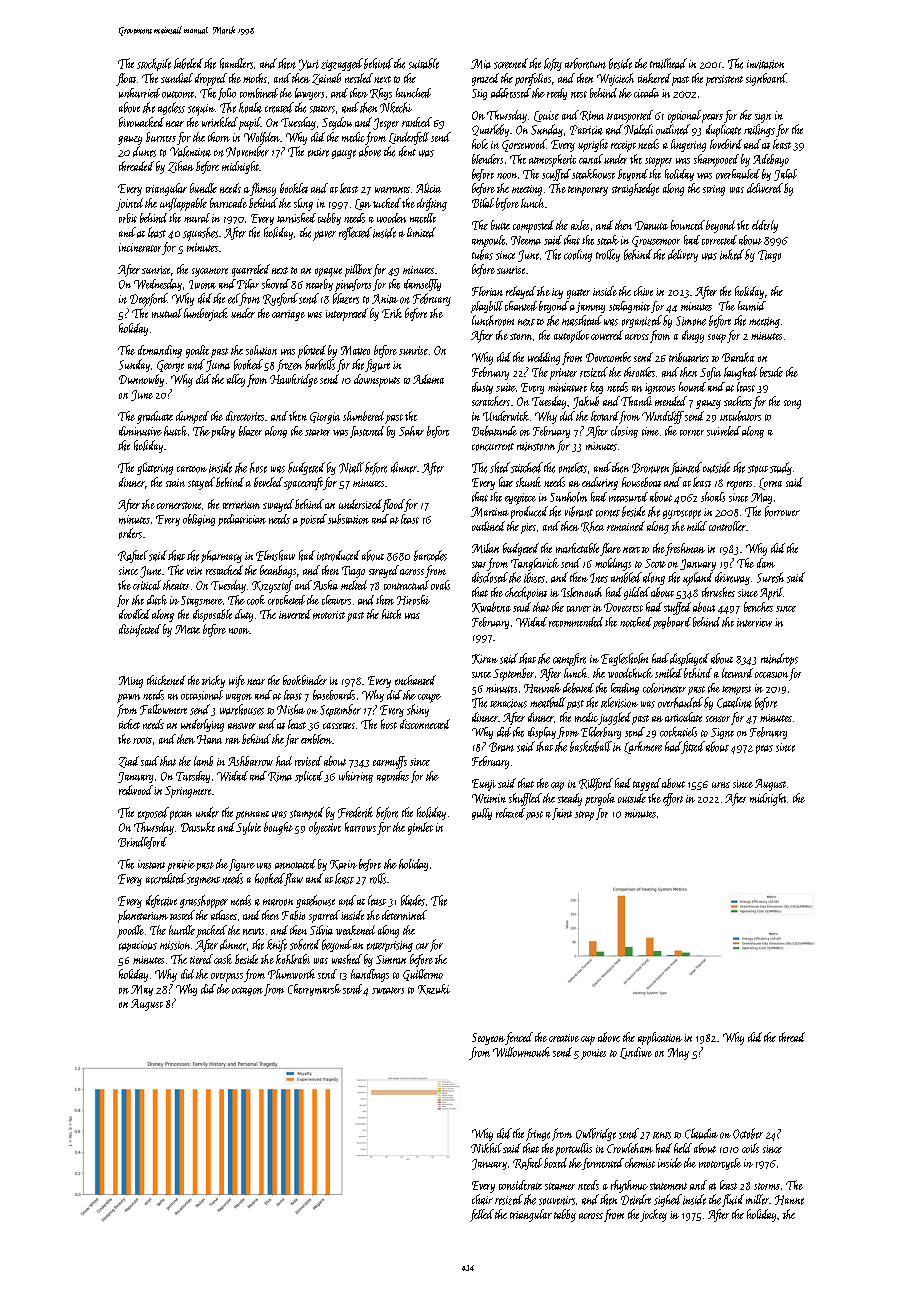 This screenshot has height=1308, width=924. I want to click on objective, so click(325, 828).
